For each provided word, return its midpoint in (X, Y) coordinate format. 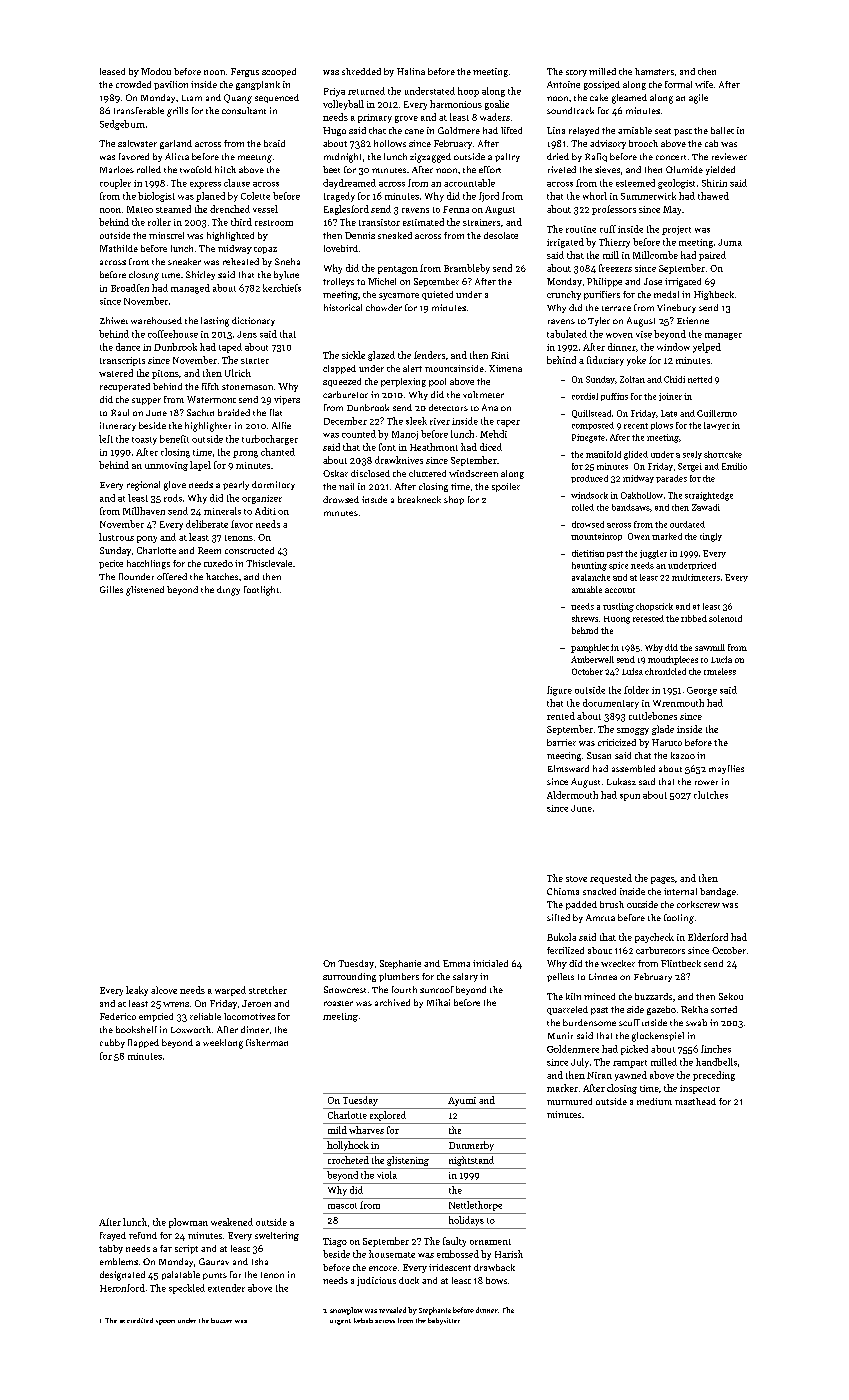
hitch (225, 169)
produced (589, 479)
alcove (164, 990)
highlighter (208, 427)
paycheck (654, 938)
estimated (423, 222)
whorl (595, 196)
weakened (232, 1222)
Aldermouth (572, 795)
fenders (429, 355)
